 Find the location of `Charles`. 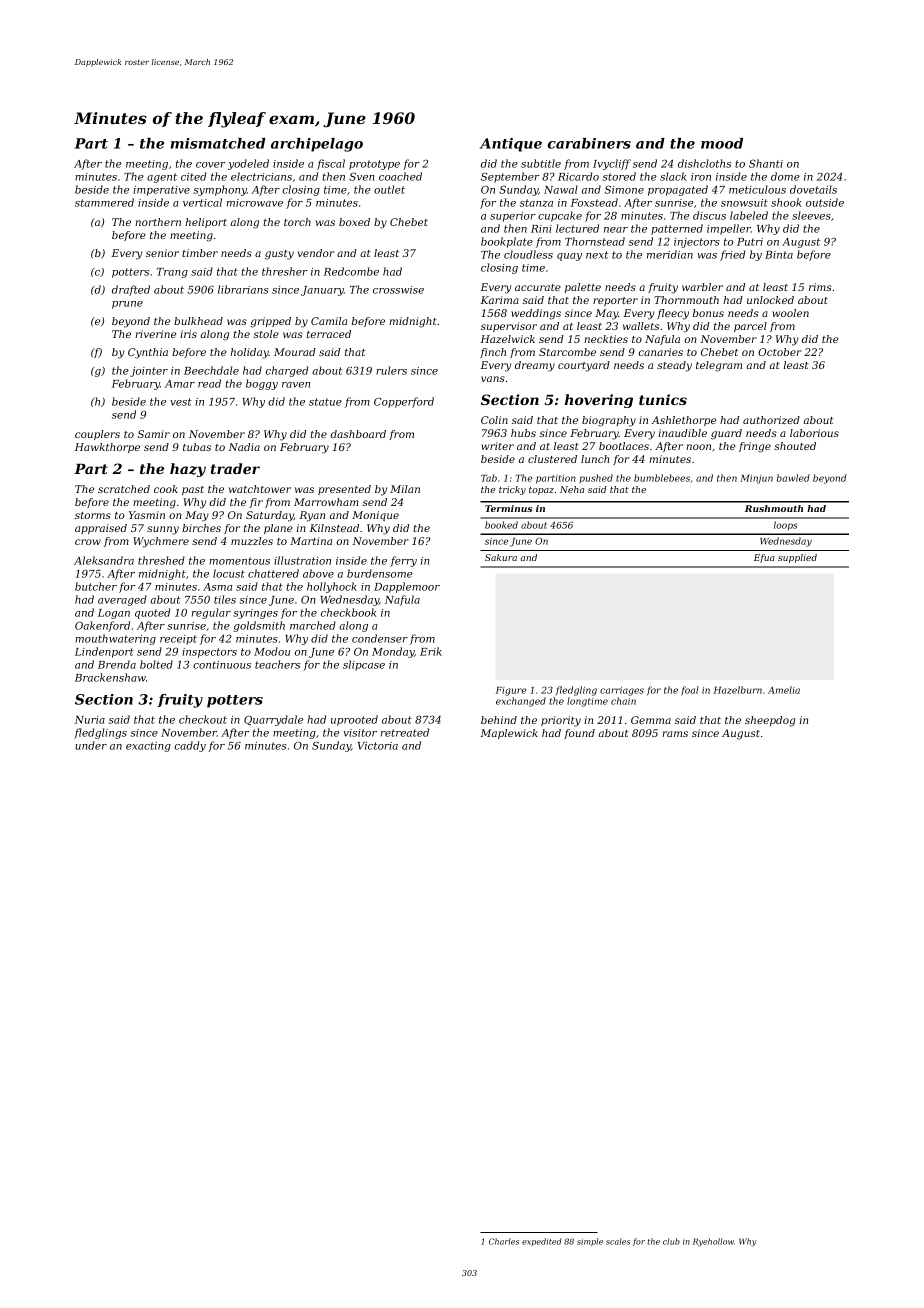

Charles is located at coordinates (504, 1241).
